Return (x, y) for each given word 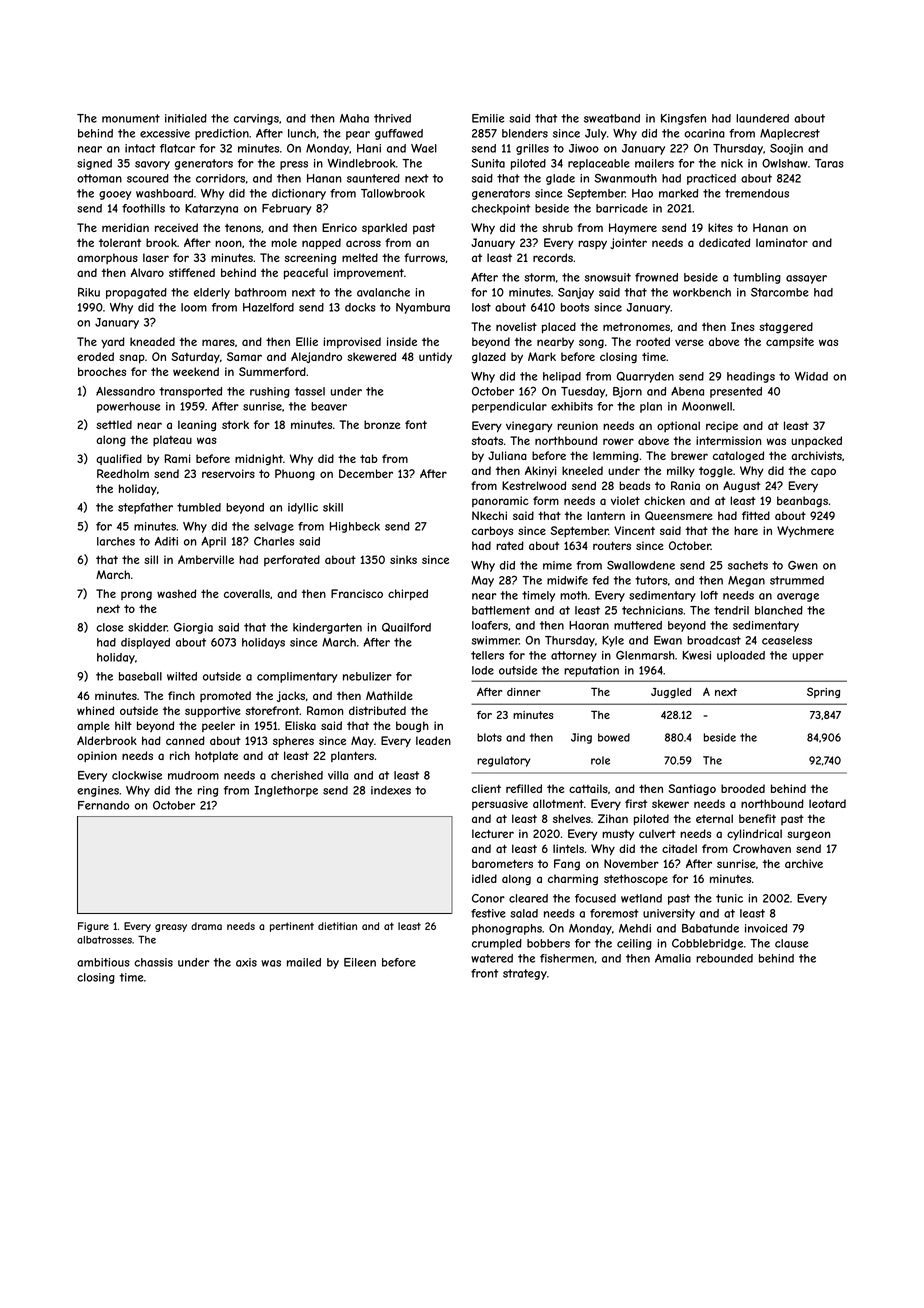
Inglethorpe (286, 791)
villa (338, 775)
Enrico (339, 227)
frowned (656, 277)
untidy (435, 357)
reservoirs (228, 473)
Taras (829, 163)
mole (284, 242)
